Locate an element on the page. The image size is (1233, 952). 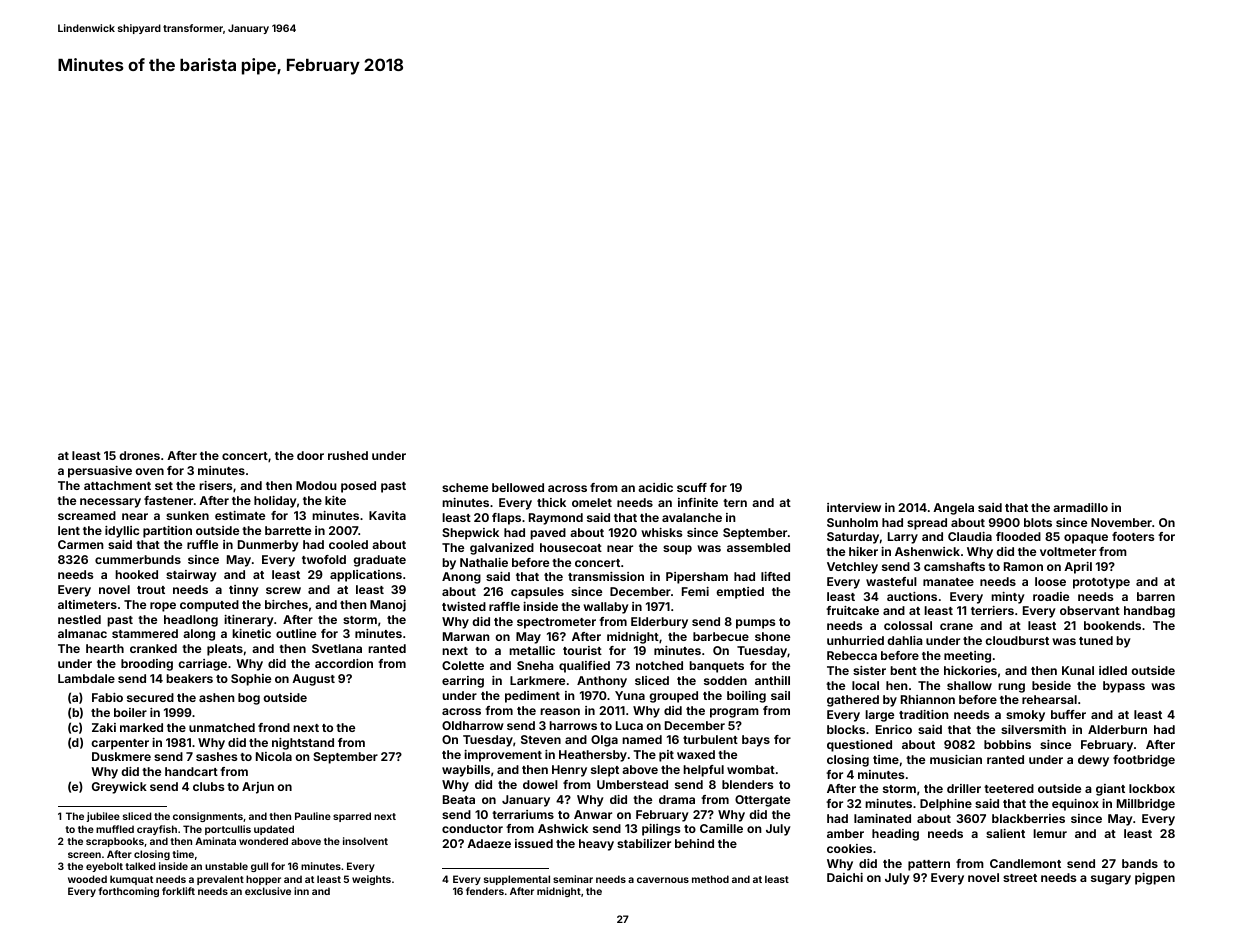
Angela is located at coordinates (953, 509).
